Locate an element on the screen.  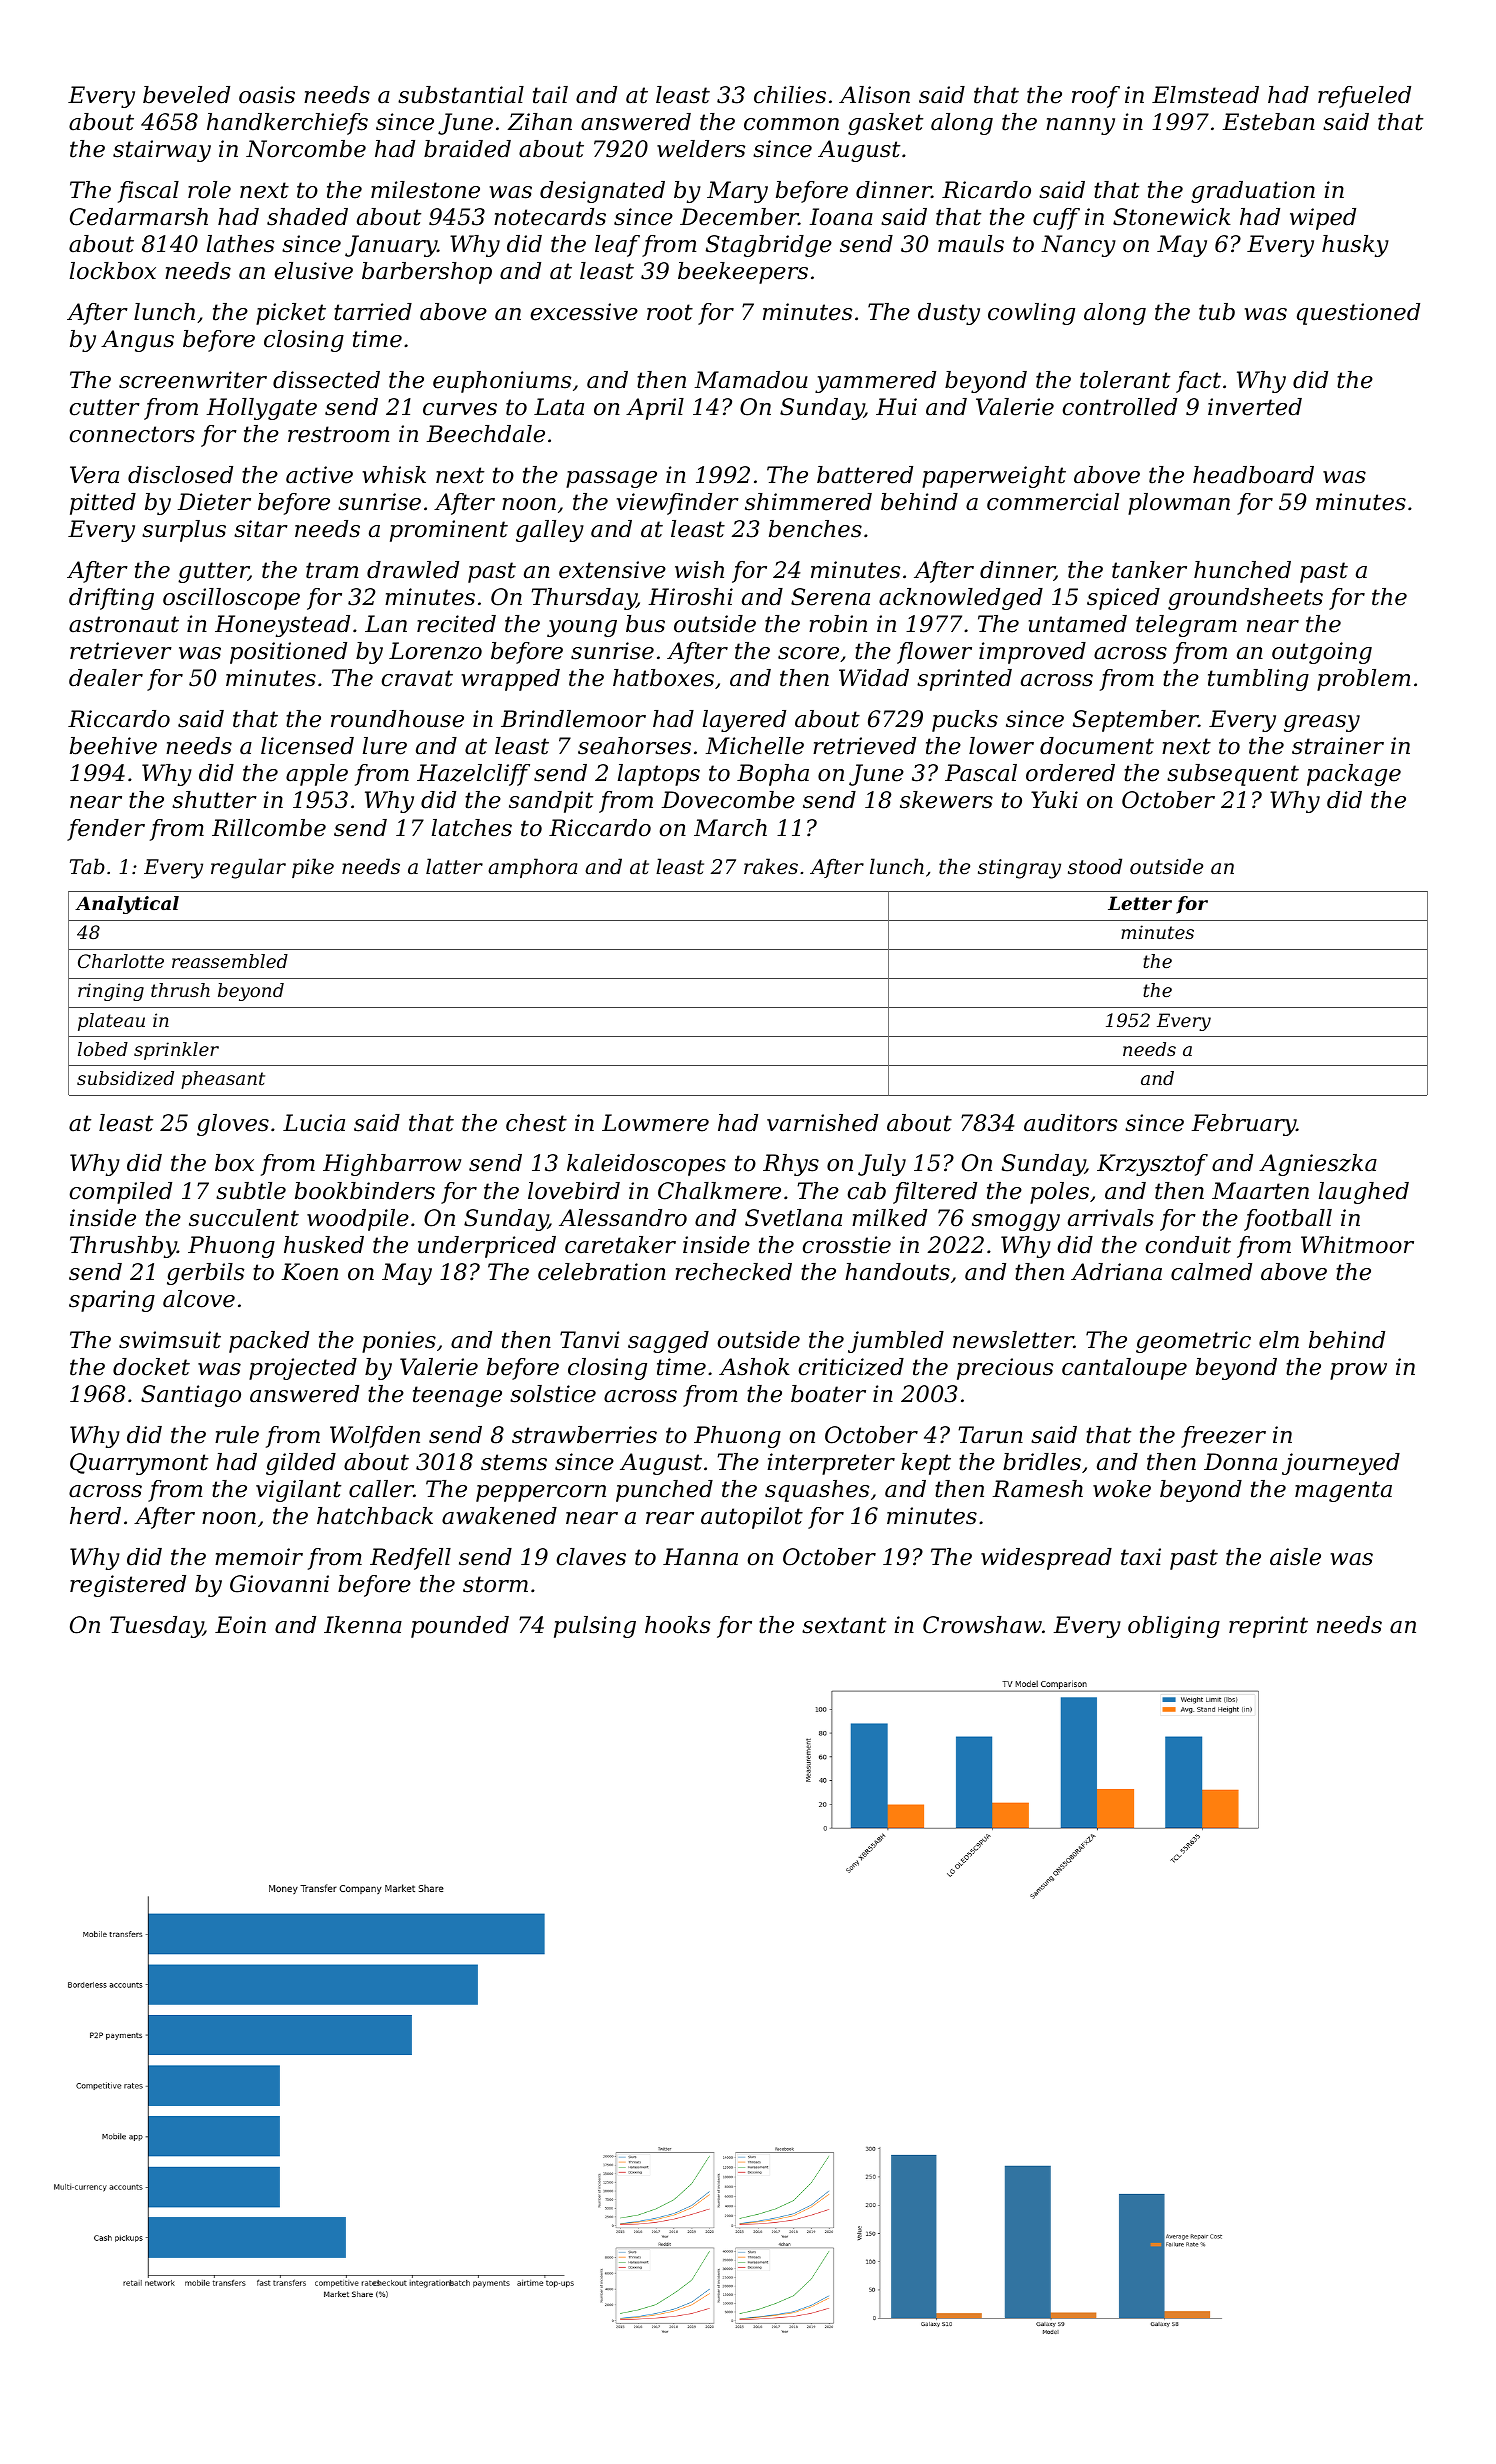
handkerchiefs is located at coordinates (287, 124).
